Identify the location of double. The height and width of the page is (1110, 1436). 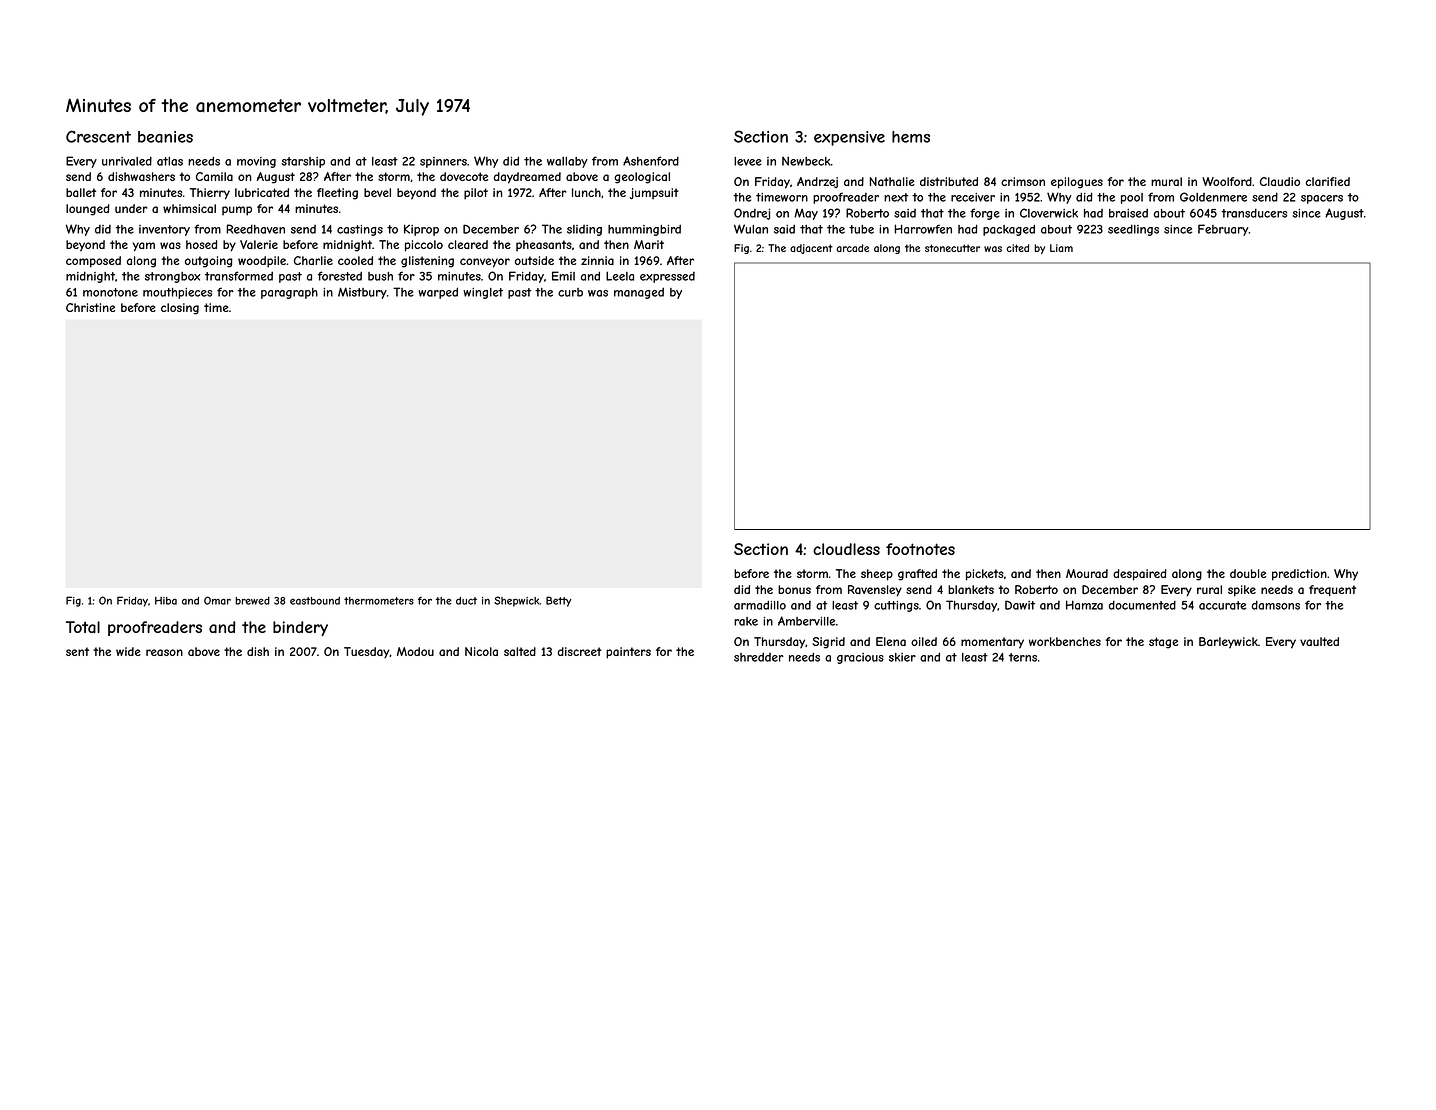
(1248, 573).
